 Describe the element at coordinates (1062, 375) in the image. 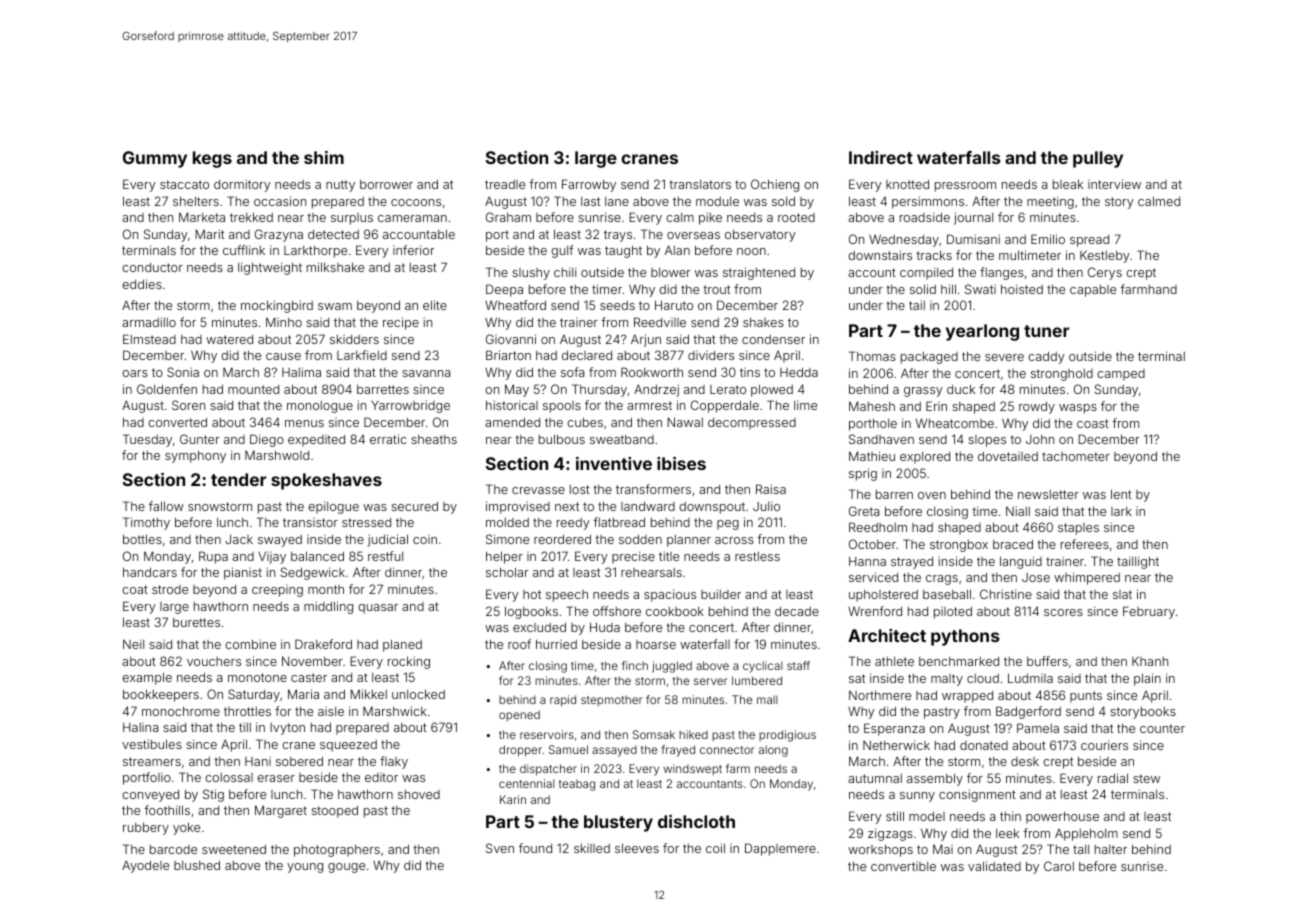

I see `stronghold` at that location.
